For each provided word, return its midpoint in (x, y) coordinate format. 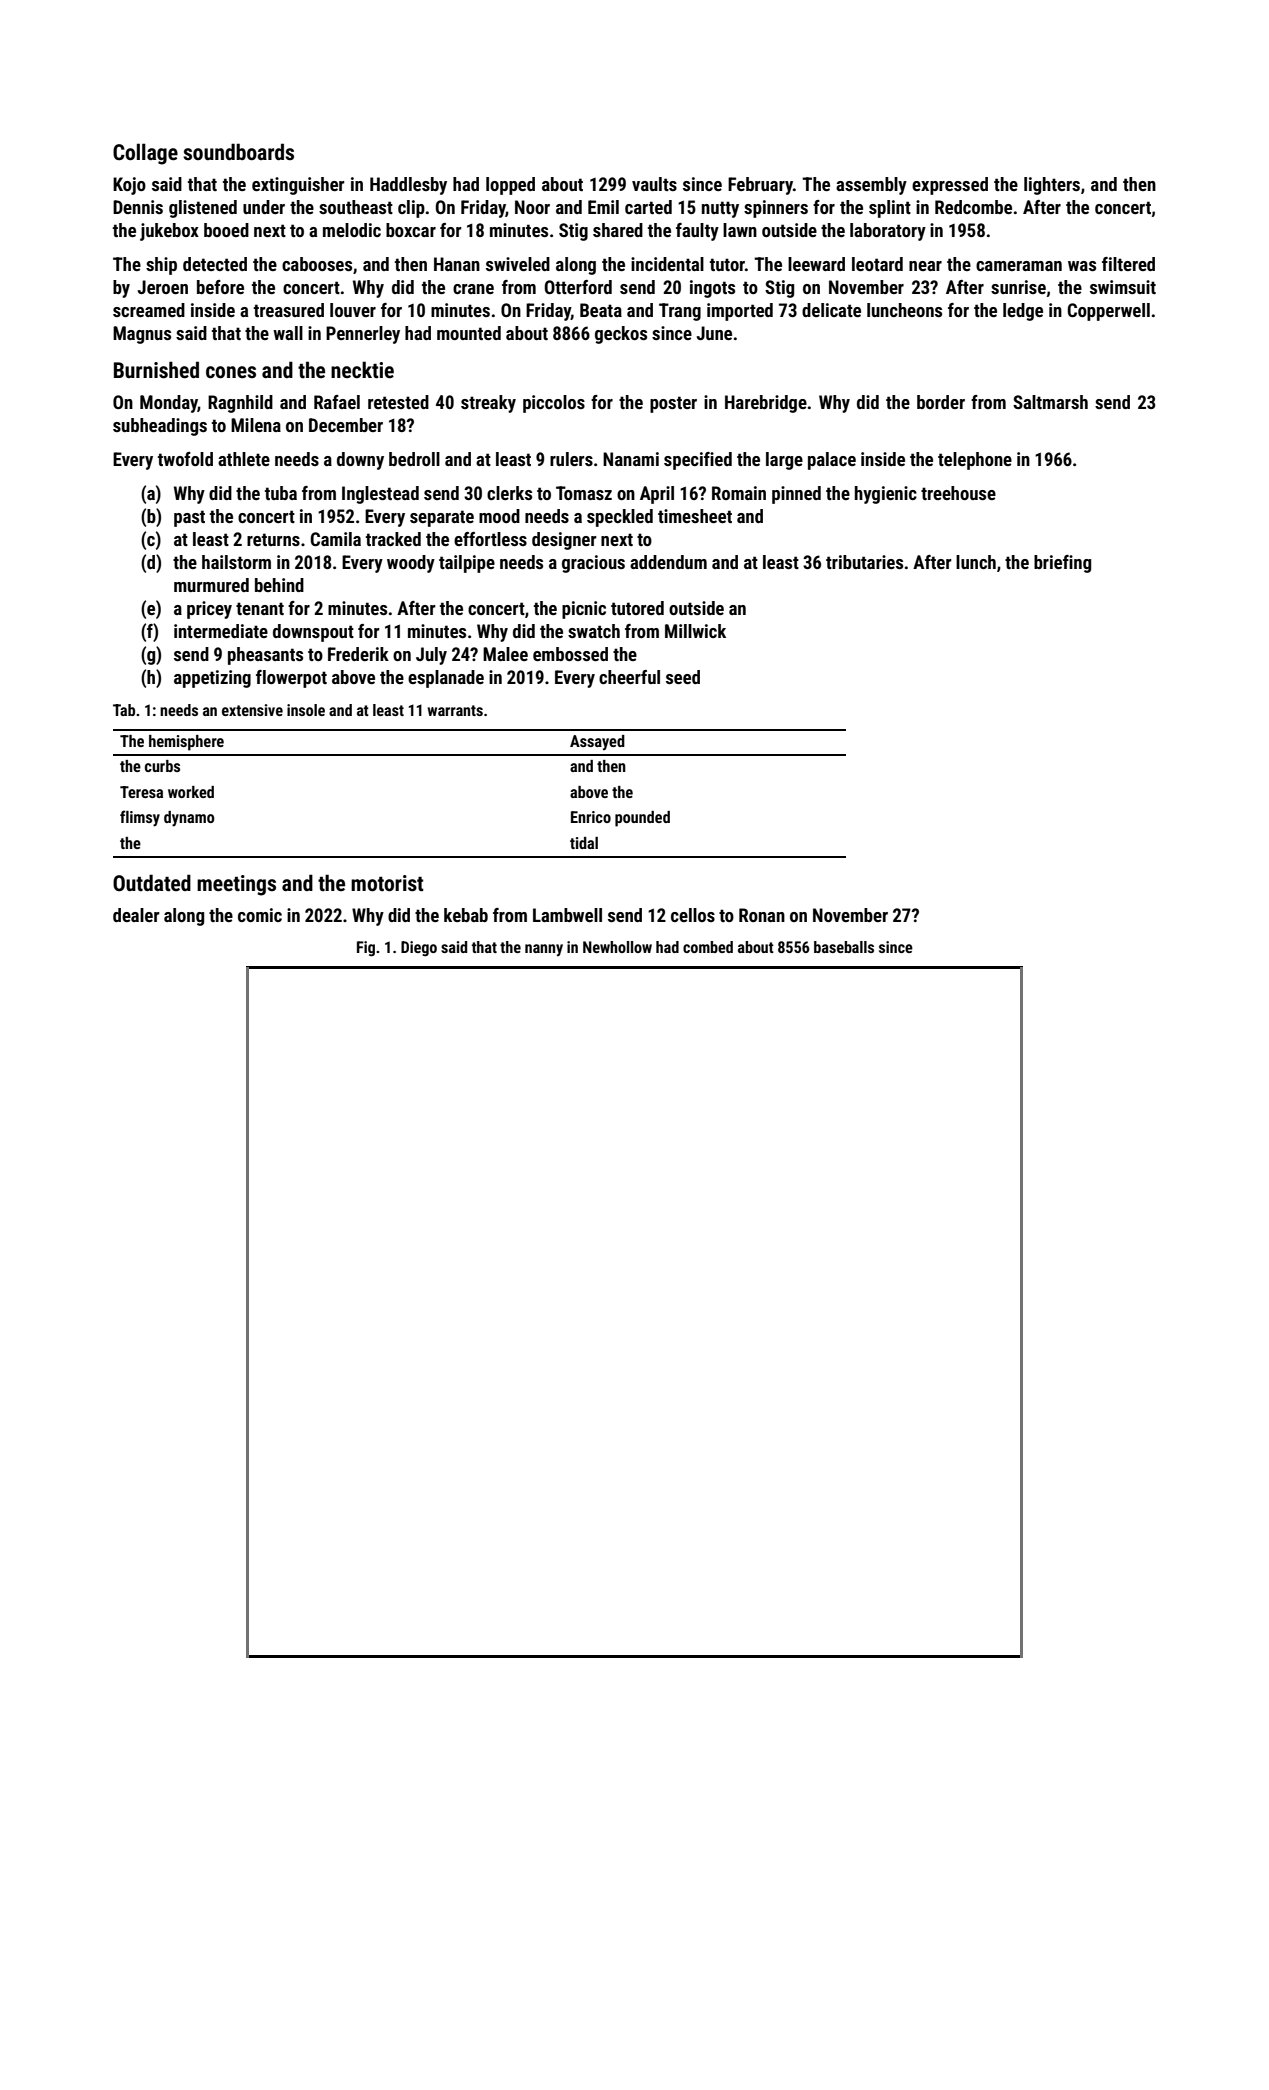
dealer (136, 915)
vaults (654, 184)
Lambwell (567, 915)
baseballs (844, 947)
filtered (1128, 264)
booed (226, 230)
